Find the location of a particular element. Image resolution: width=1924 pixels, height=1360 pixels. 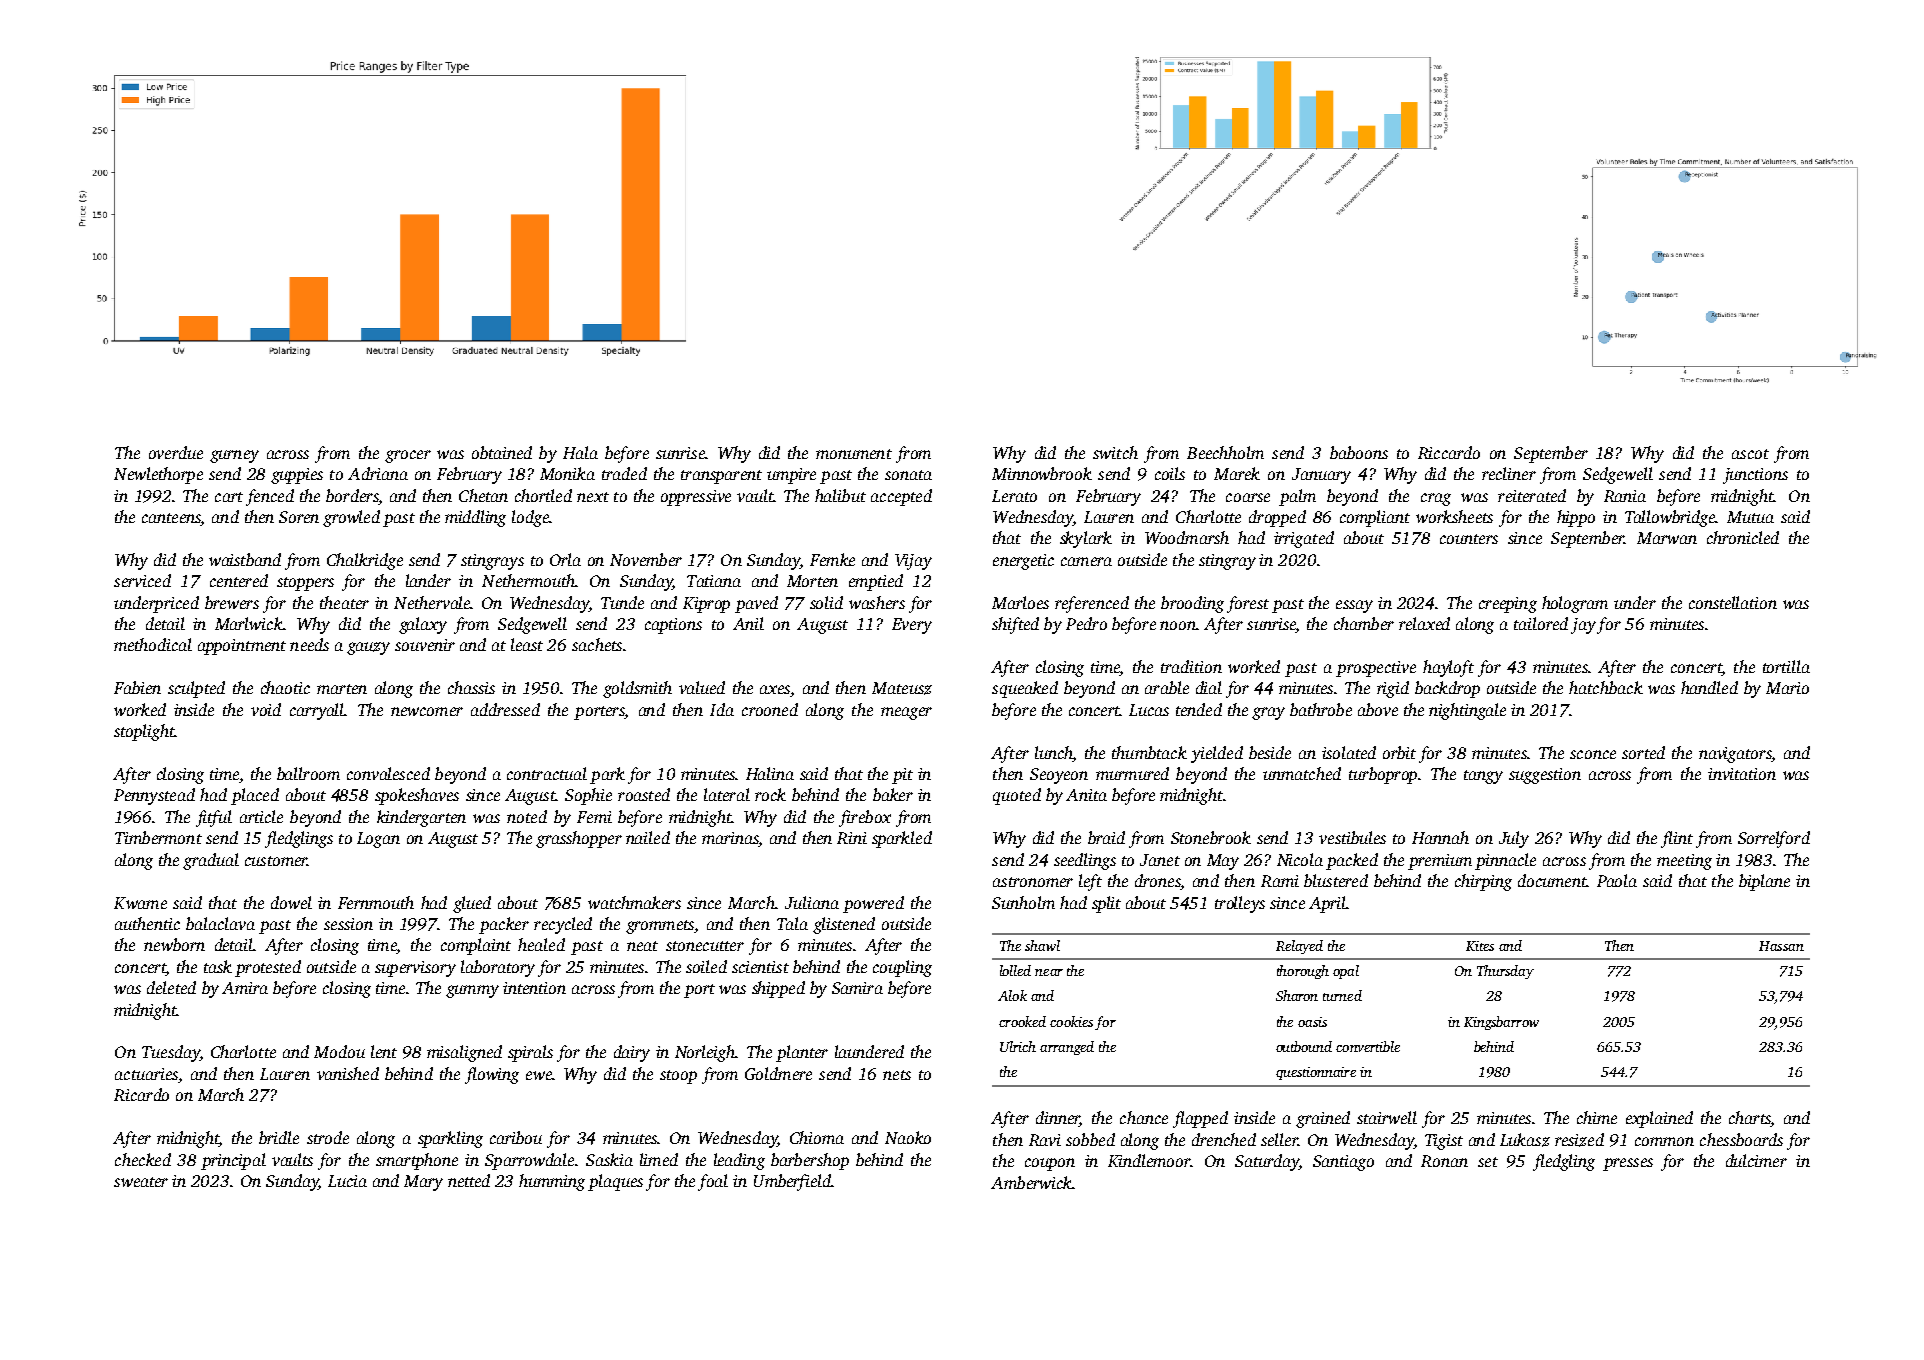

trolleys is located at coordinates (1240, 904).
